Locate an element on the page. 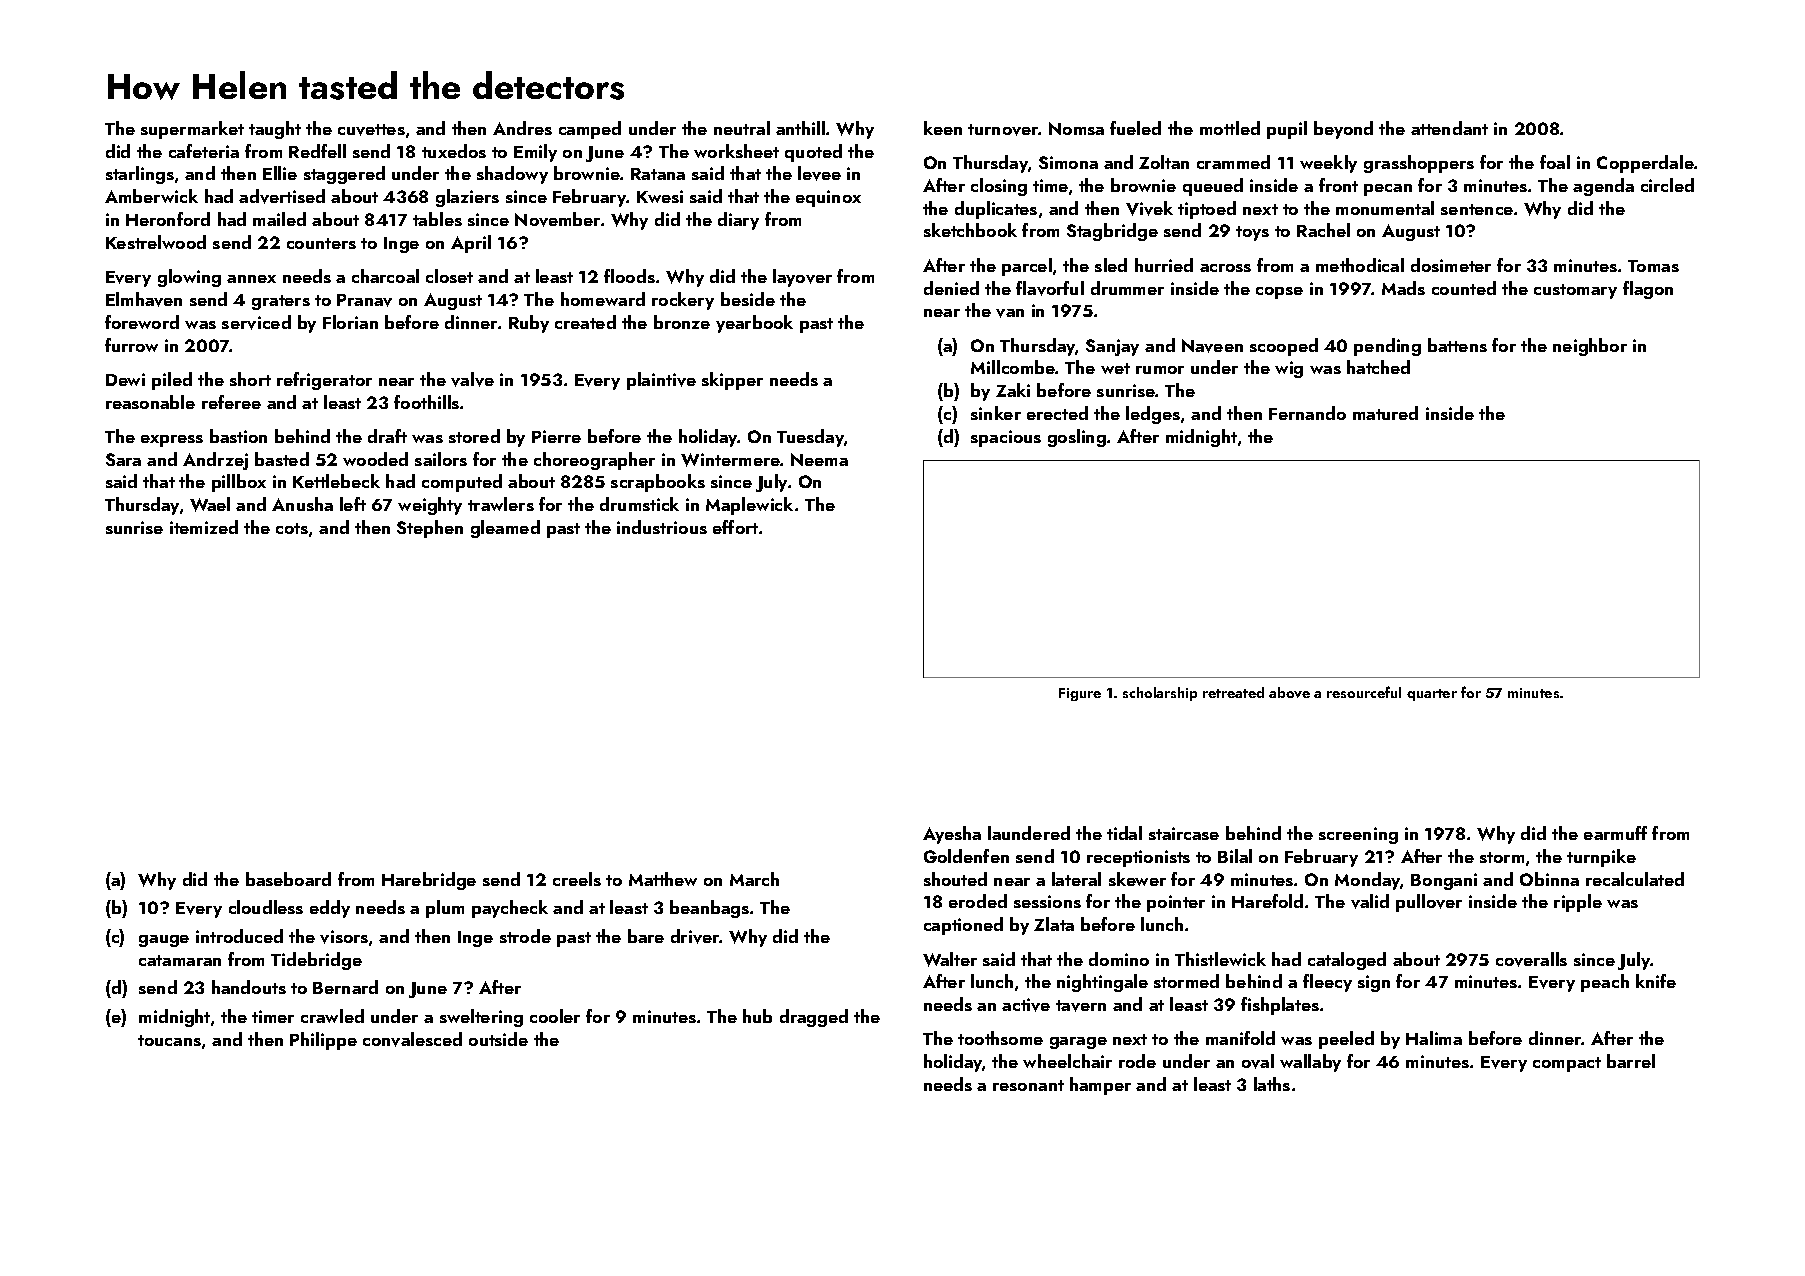 The image size is (1805, 1276). coveralls is located at coordinates (1531, 959).
